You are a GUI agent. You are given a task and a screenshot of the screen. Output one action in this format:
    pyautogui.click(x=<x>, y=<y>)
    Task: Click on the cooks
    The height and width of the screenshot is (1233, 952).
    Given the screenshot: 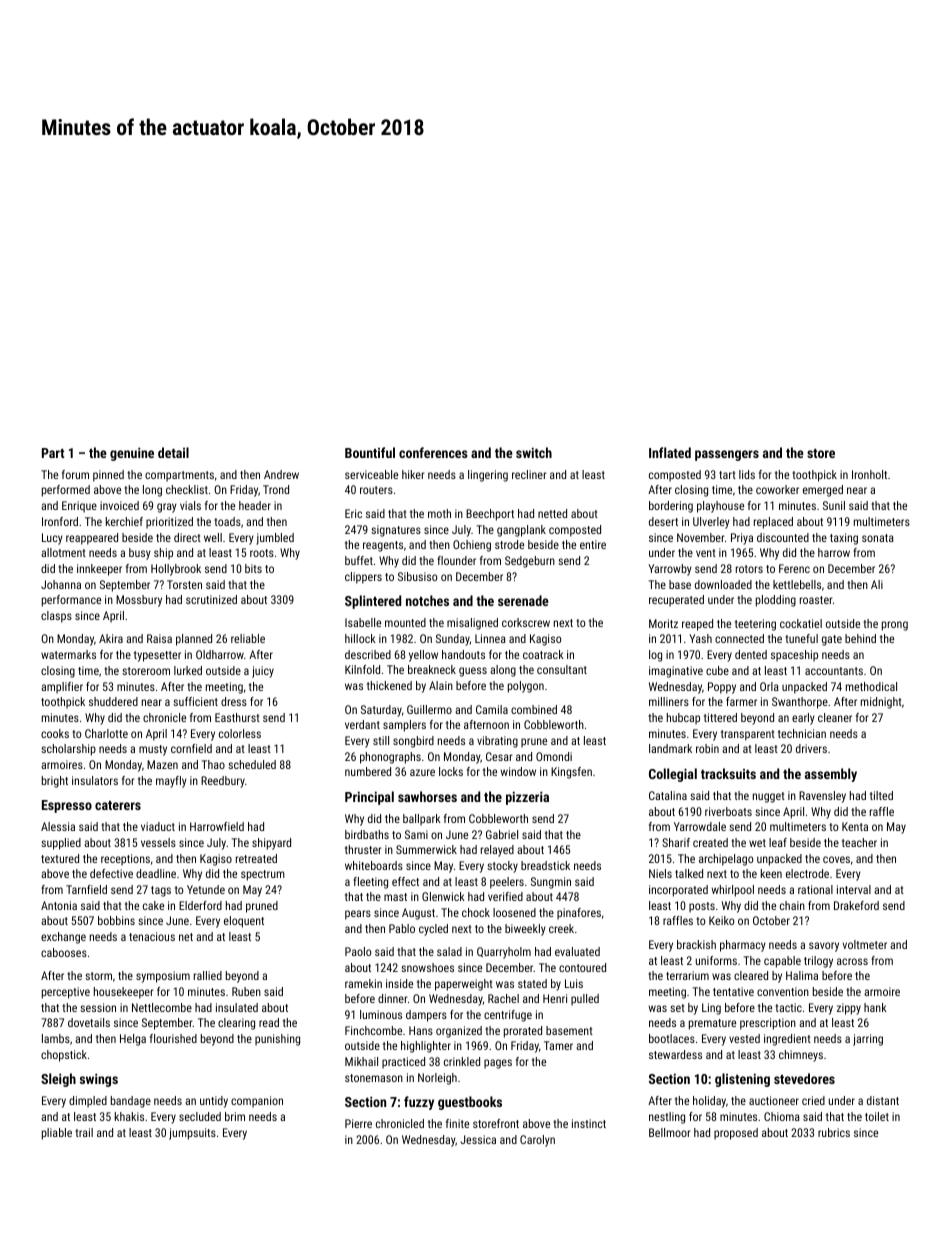 What is the action you would take?
    pyautogui.click(x=55, y=733)
